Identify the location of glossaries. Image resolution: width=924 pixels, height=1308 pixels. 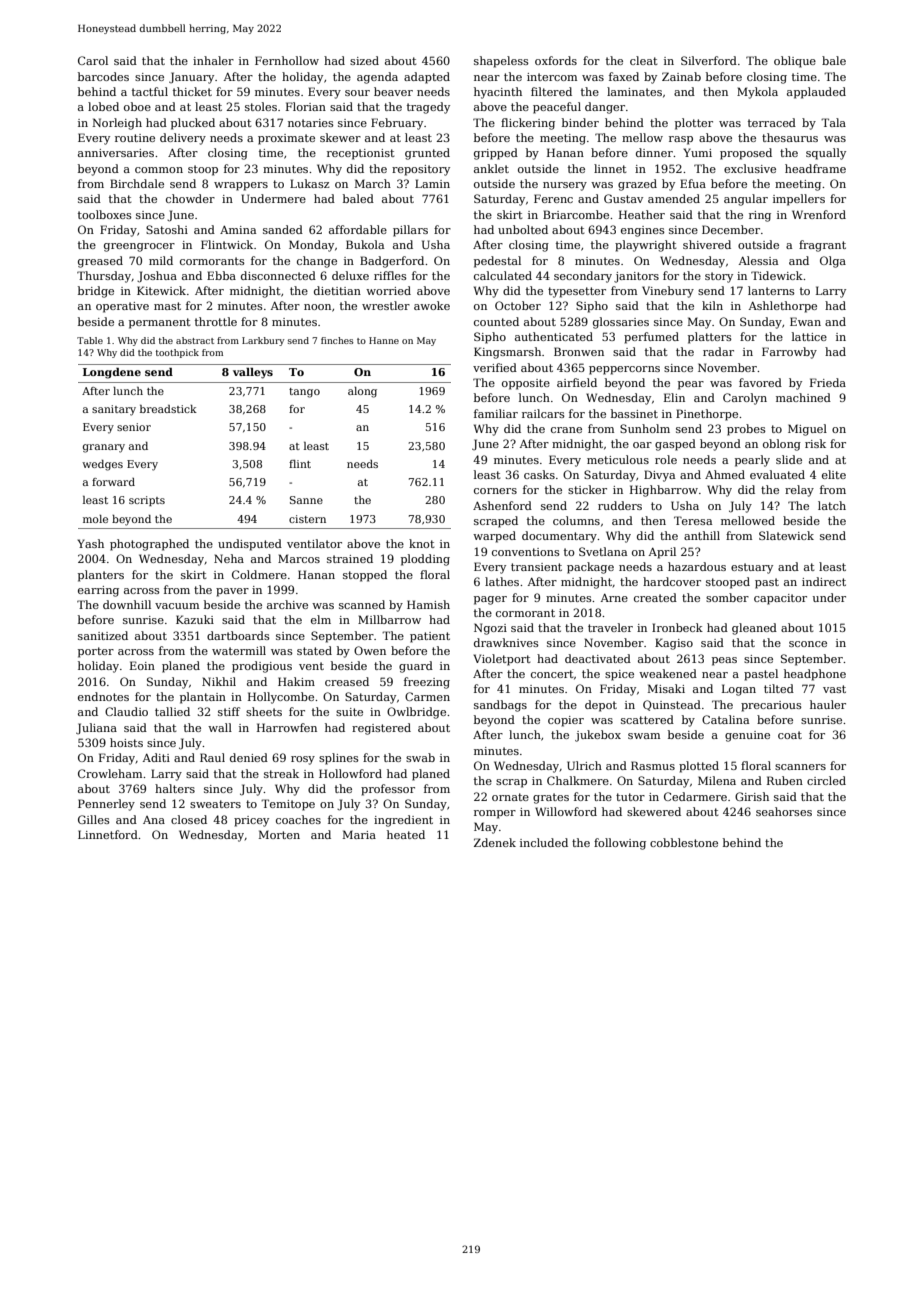
(621, 323).
